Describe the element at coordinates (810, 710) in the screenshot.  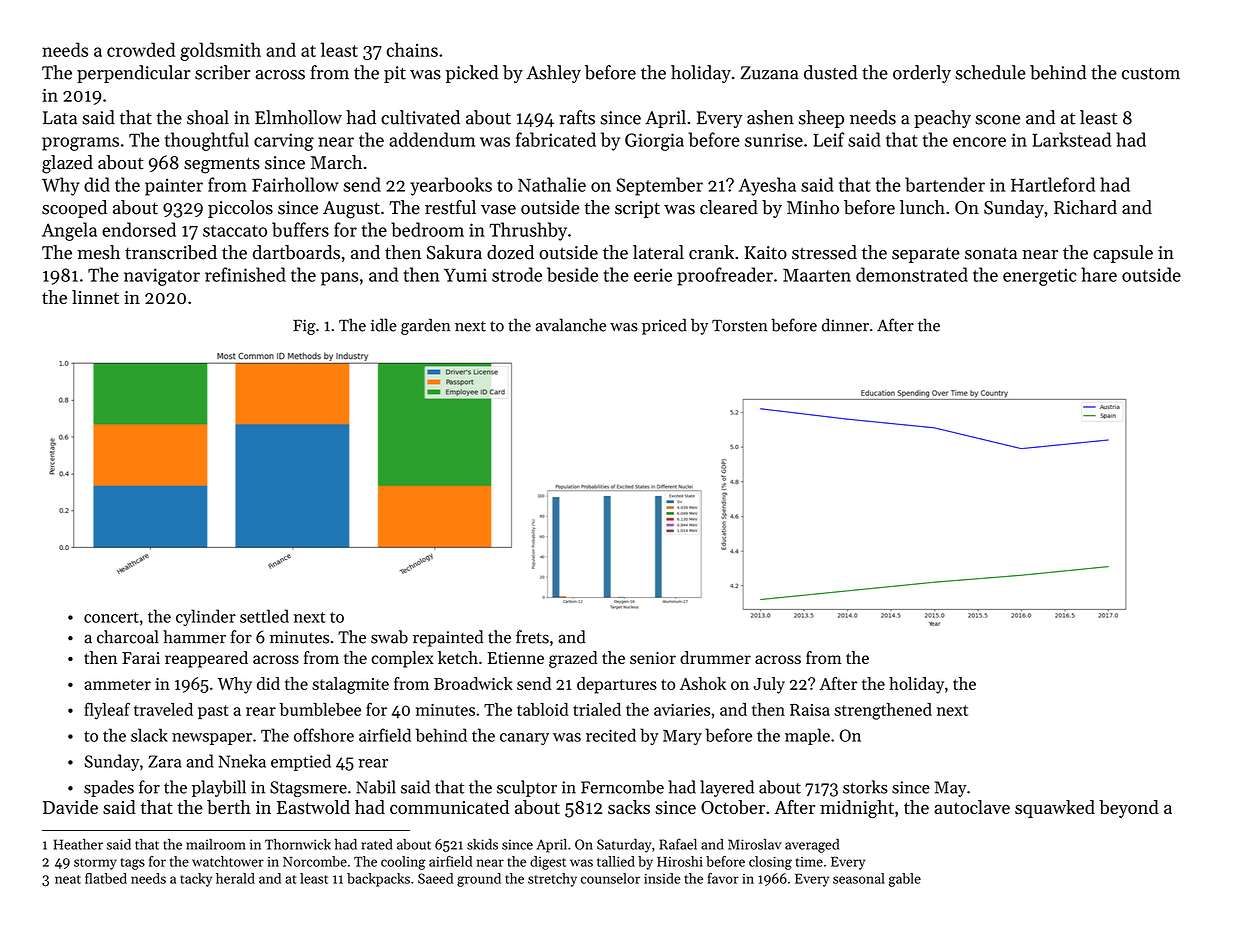
I see `Raisa` at that location.
